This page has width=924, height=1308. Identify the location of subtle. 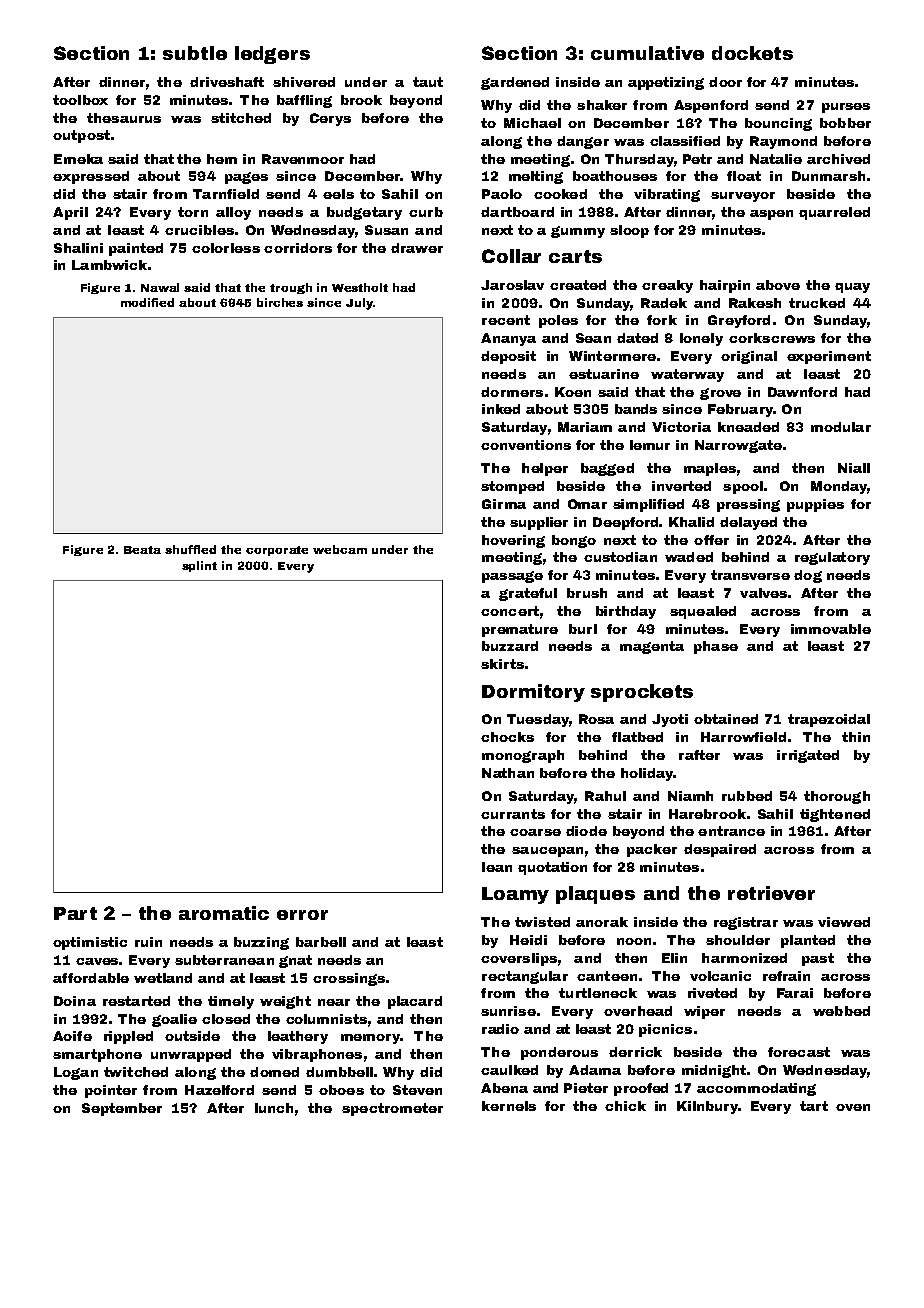
(195, 53).
